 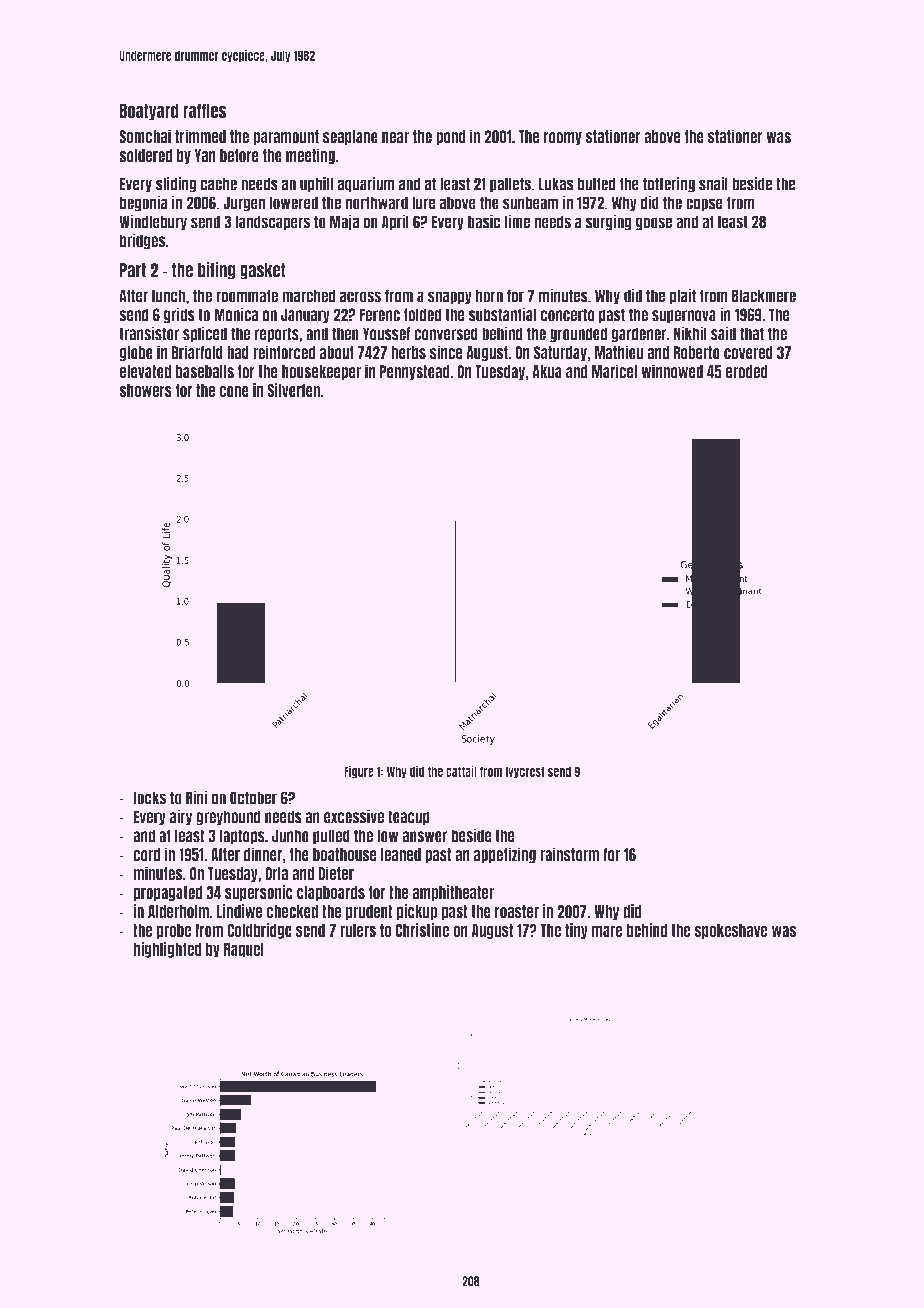 What do you see at coordinates (263, 854) in the screenshot?
I see `dinner` at bounding box center [263, 854].
